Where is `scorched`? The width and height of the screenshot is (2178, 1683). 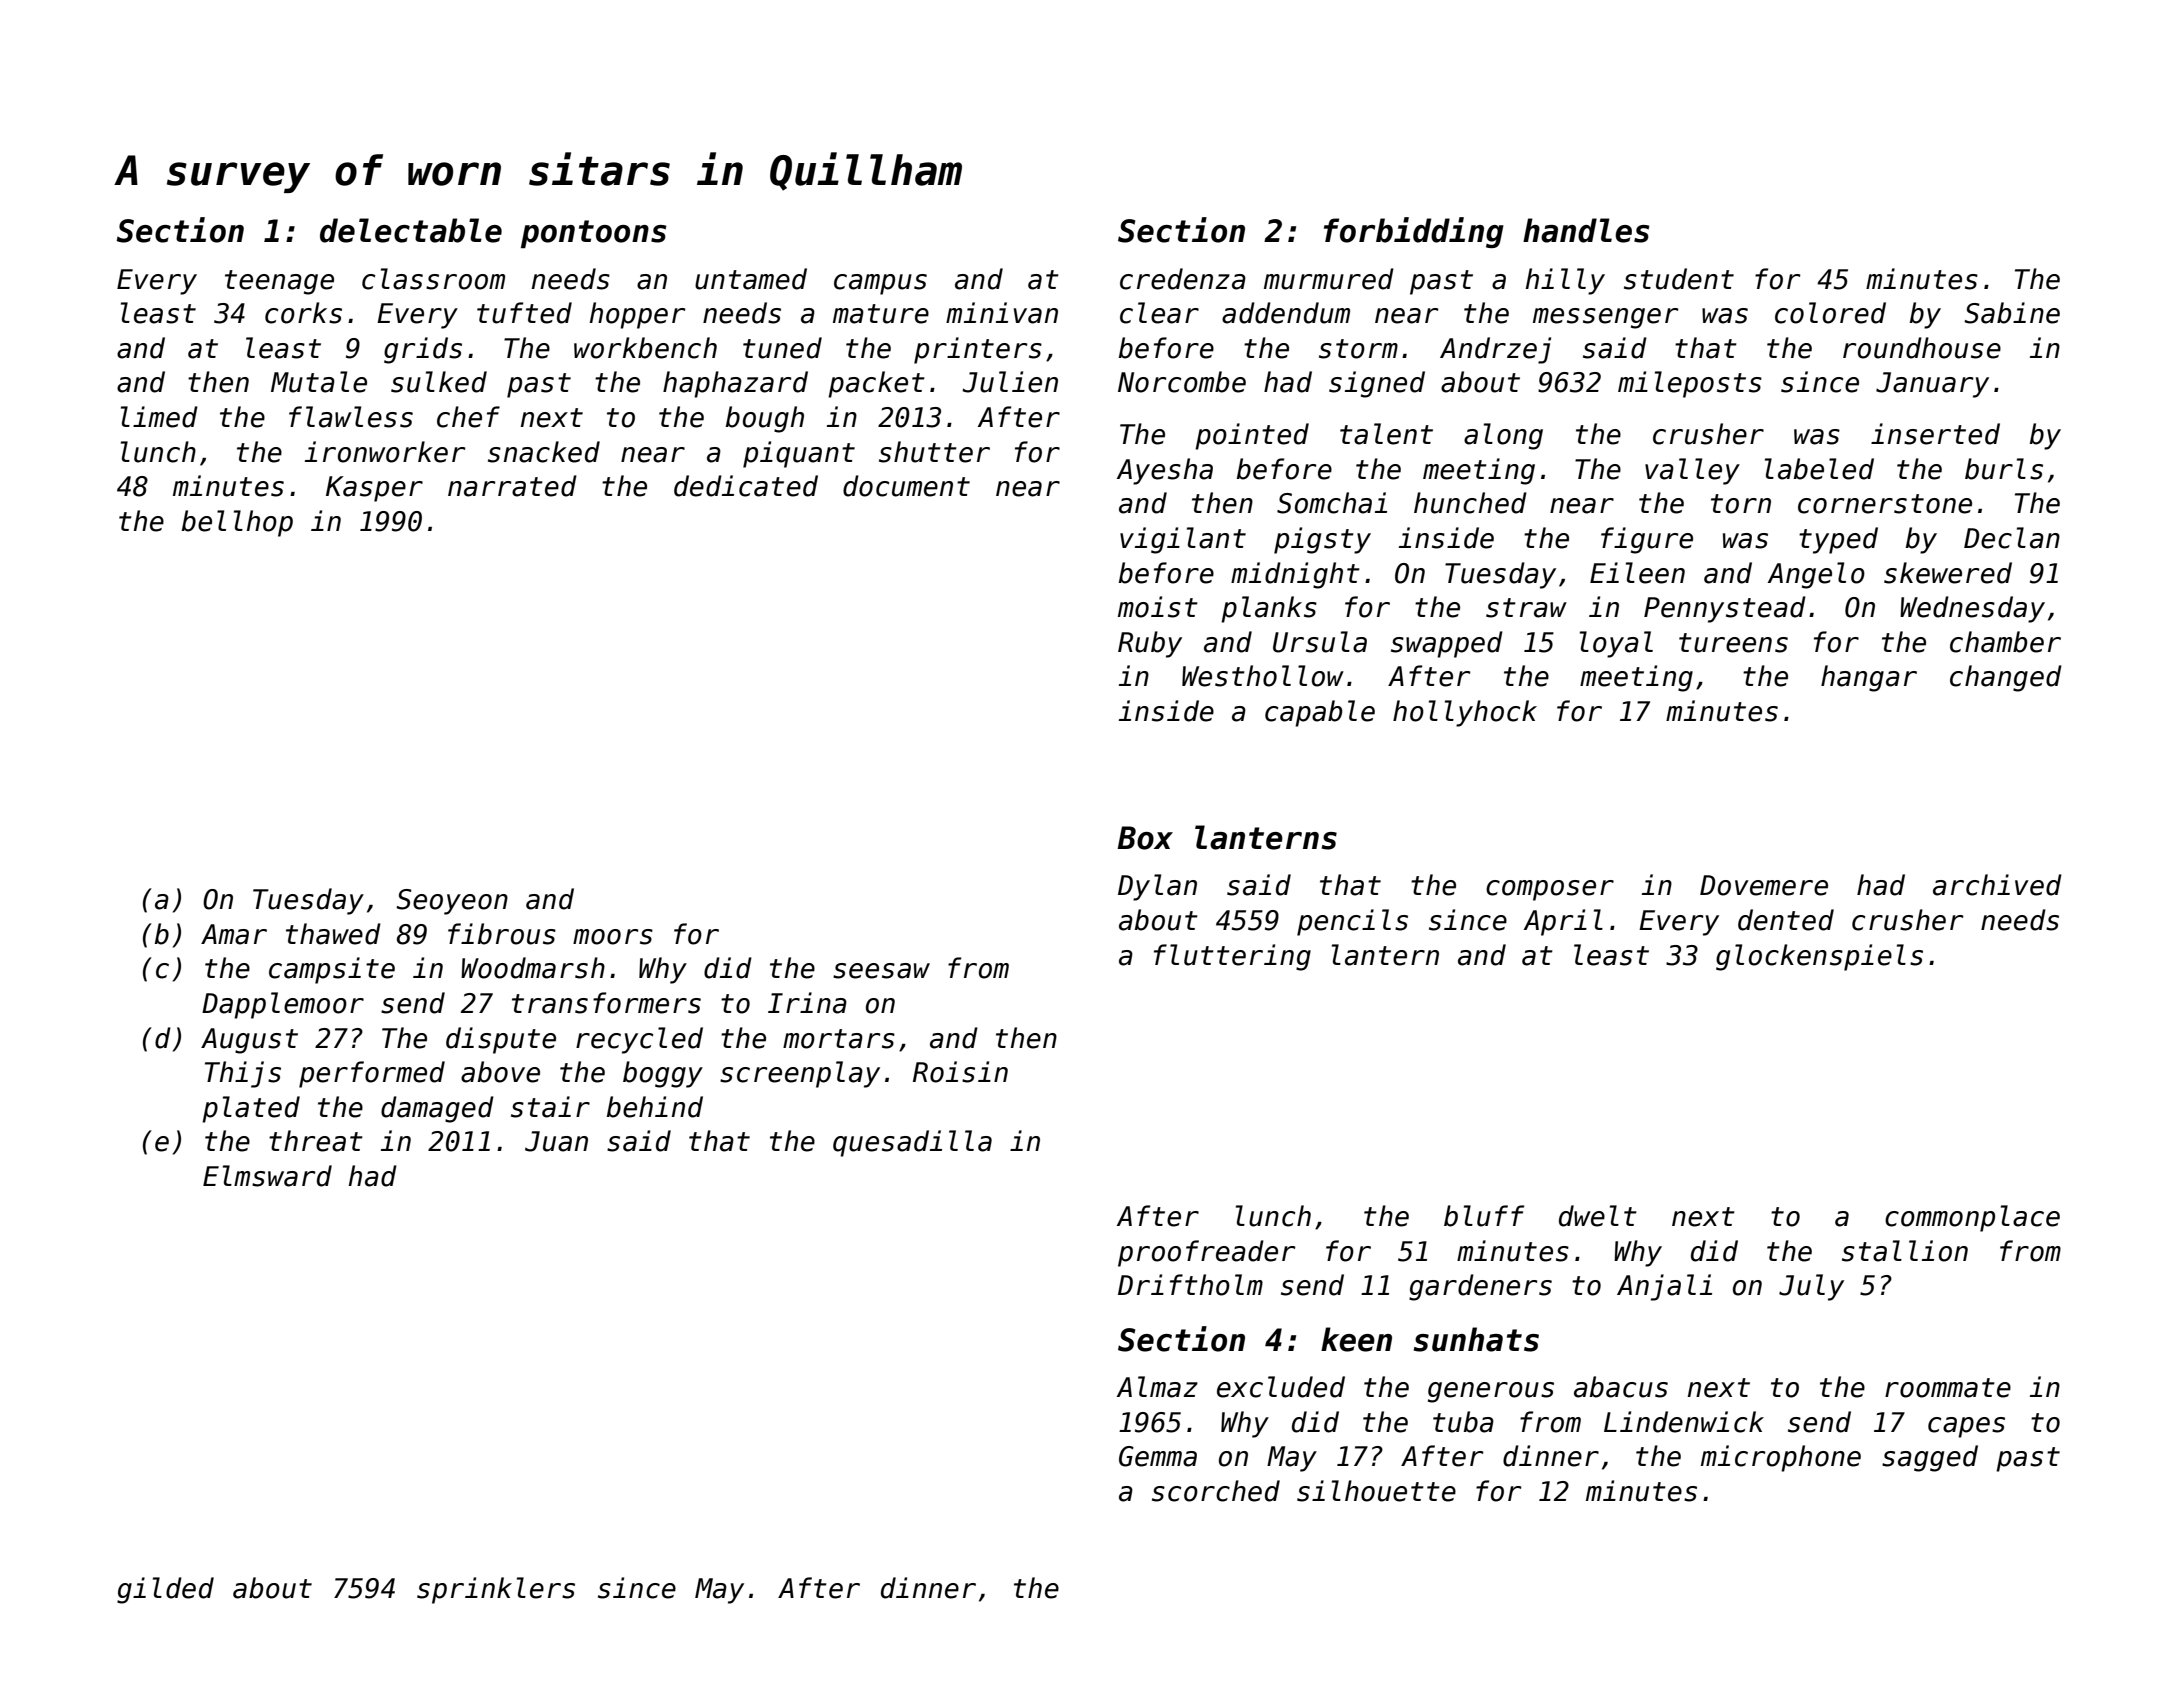
scorched is located at coordinates (1216, 1491).
